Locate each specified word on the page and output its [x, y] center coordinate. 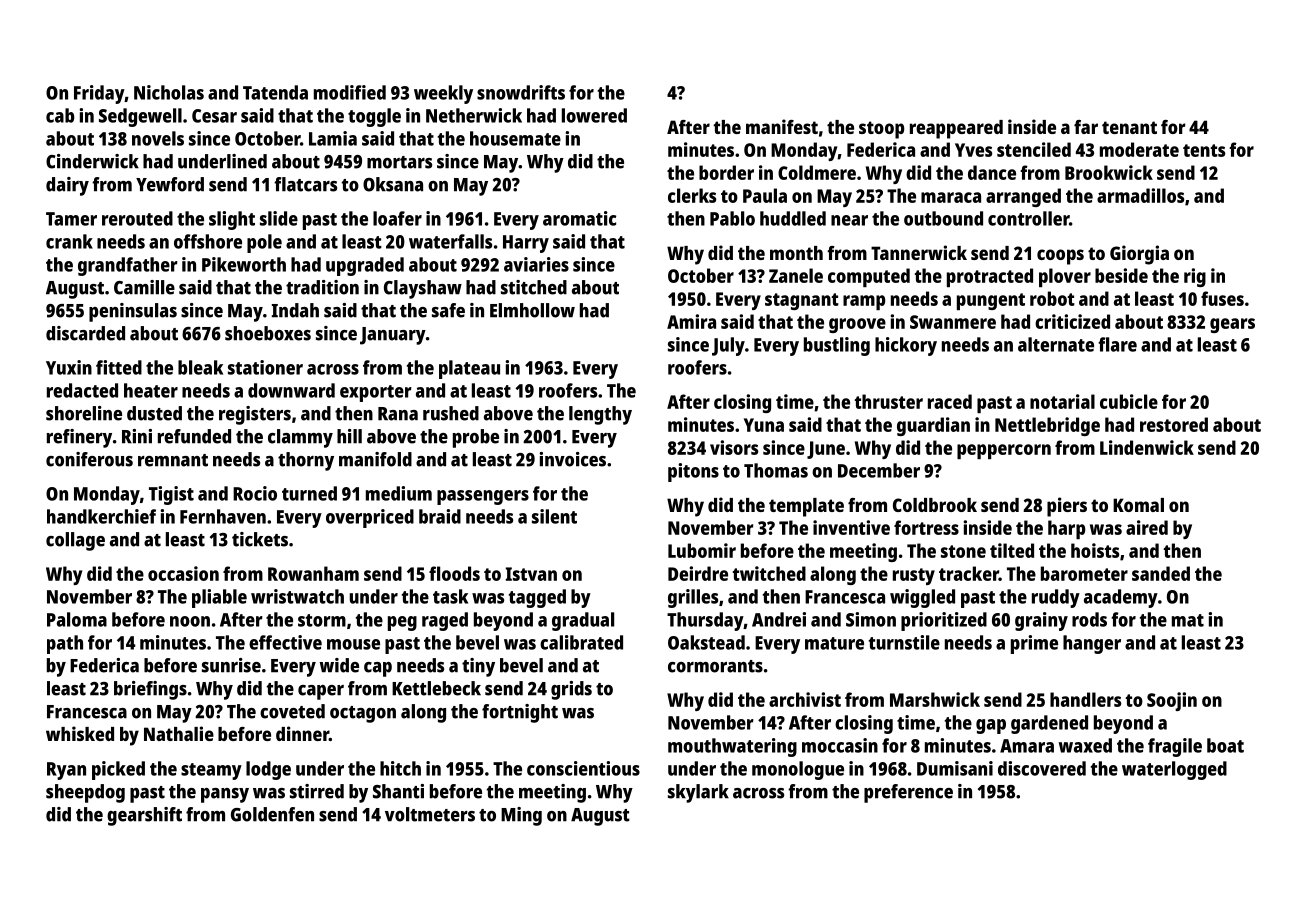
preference [908, 793]
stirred [317, 791]
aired [1147, 527]
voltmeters [430, 814]
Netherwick [474, 115]
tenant [1129, 127]
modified [350, 92]
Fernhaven [223, 516]
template [806, 507]
